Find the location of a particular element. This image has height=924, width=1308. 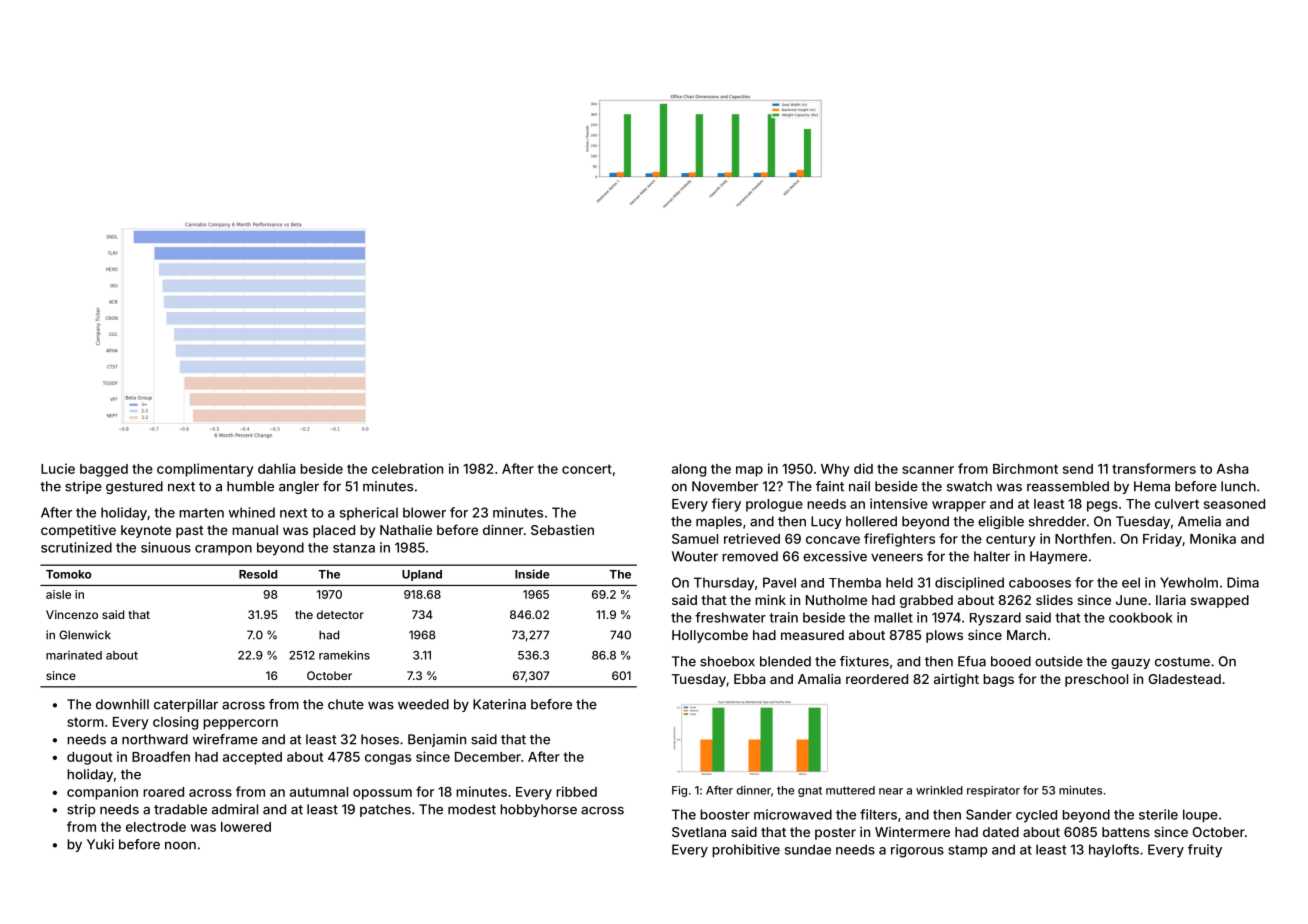

bags is located at coordinates (998, 680).
